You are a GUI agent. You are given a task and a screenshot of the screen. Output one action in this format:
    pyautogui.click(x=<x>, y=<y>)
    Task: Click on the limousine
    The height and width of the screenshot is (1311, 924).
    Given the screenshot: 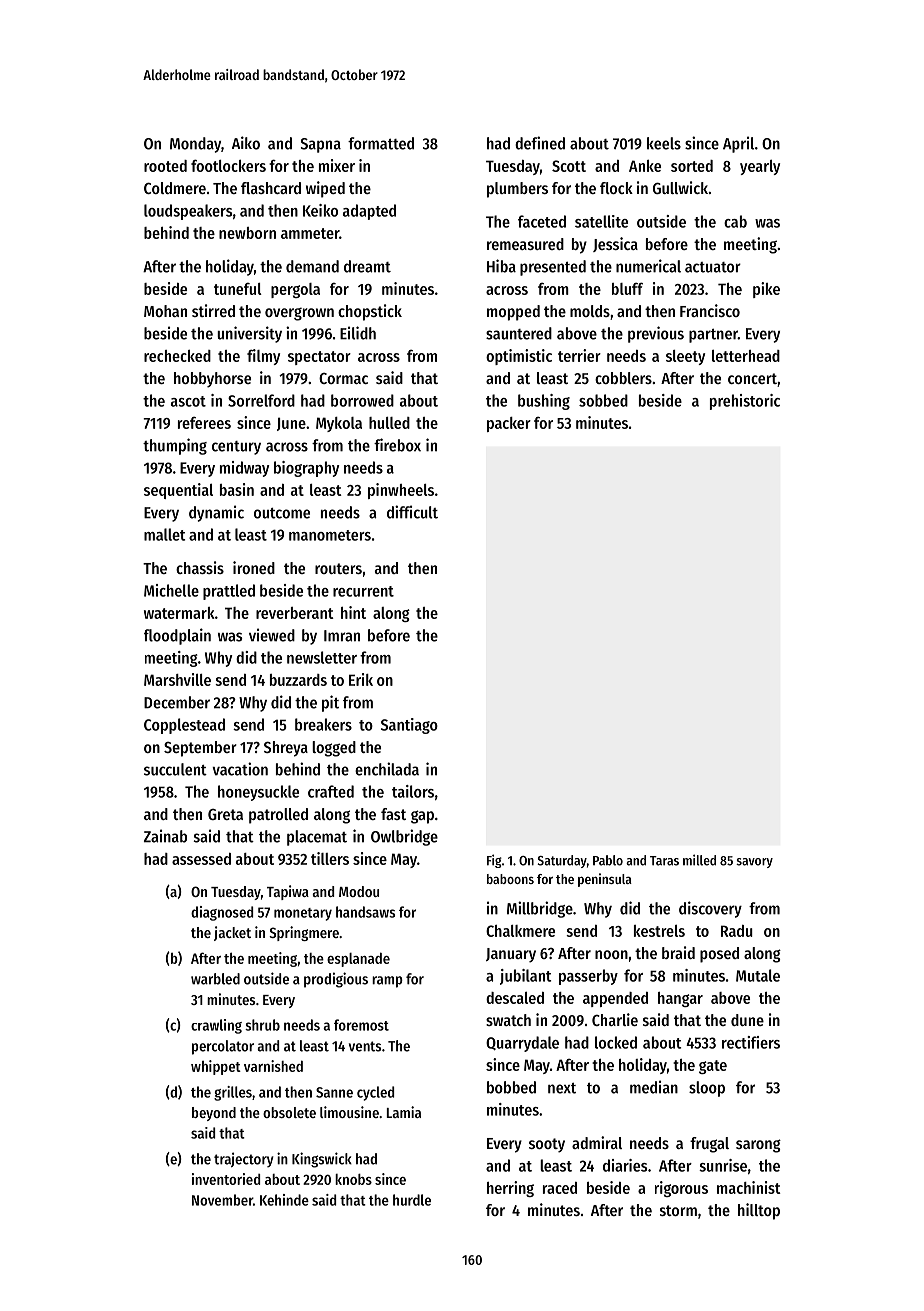 What is the action you would take?
    pyautogui.click(x=349, y=1112)
